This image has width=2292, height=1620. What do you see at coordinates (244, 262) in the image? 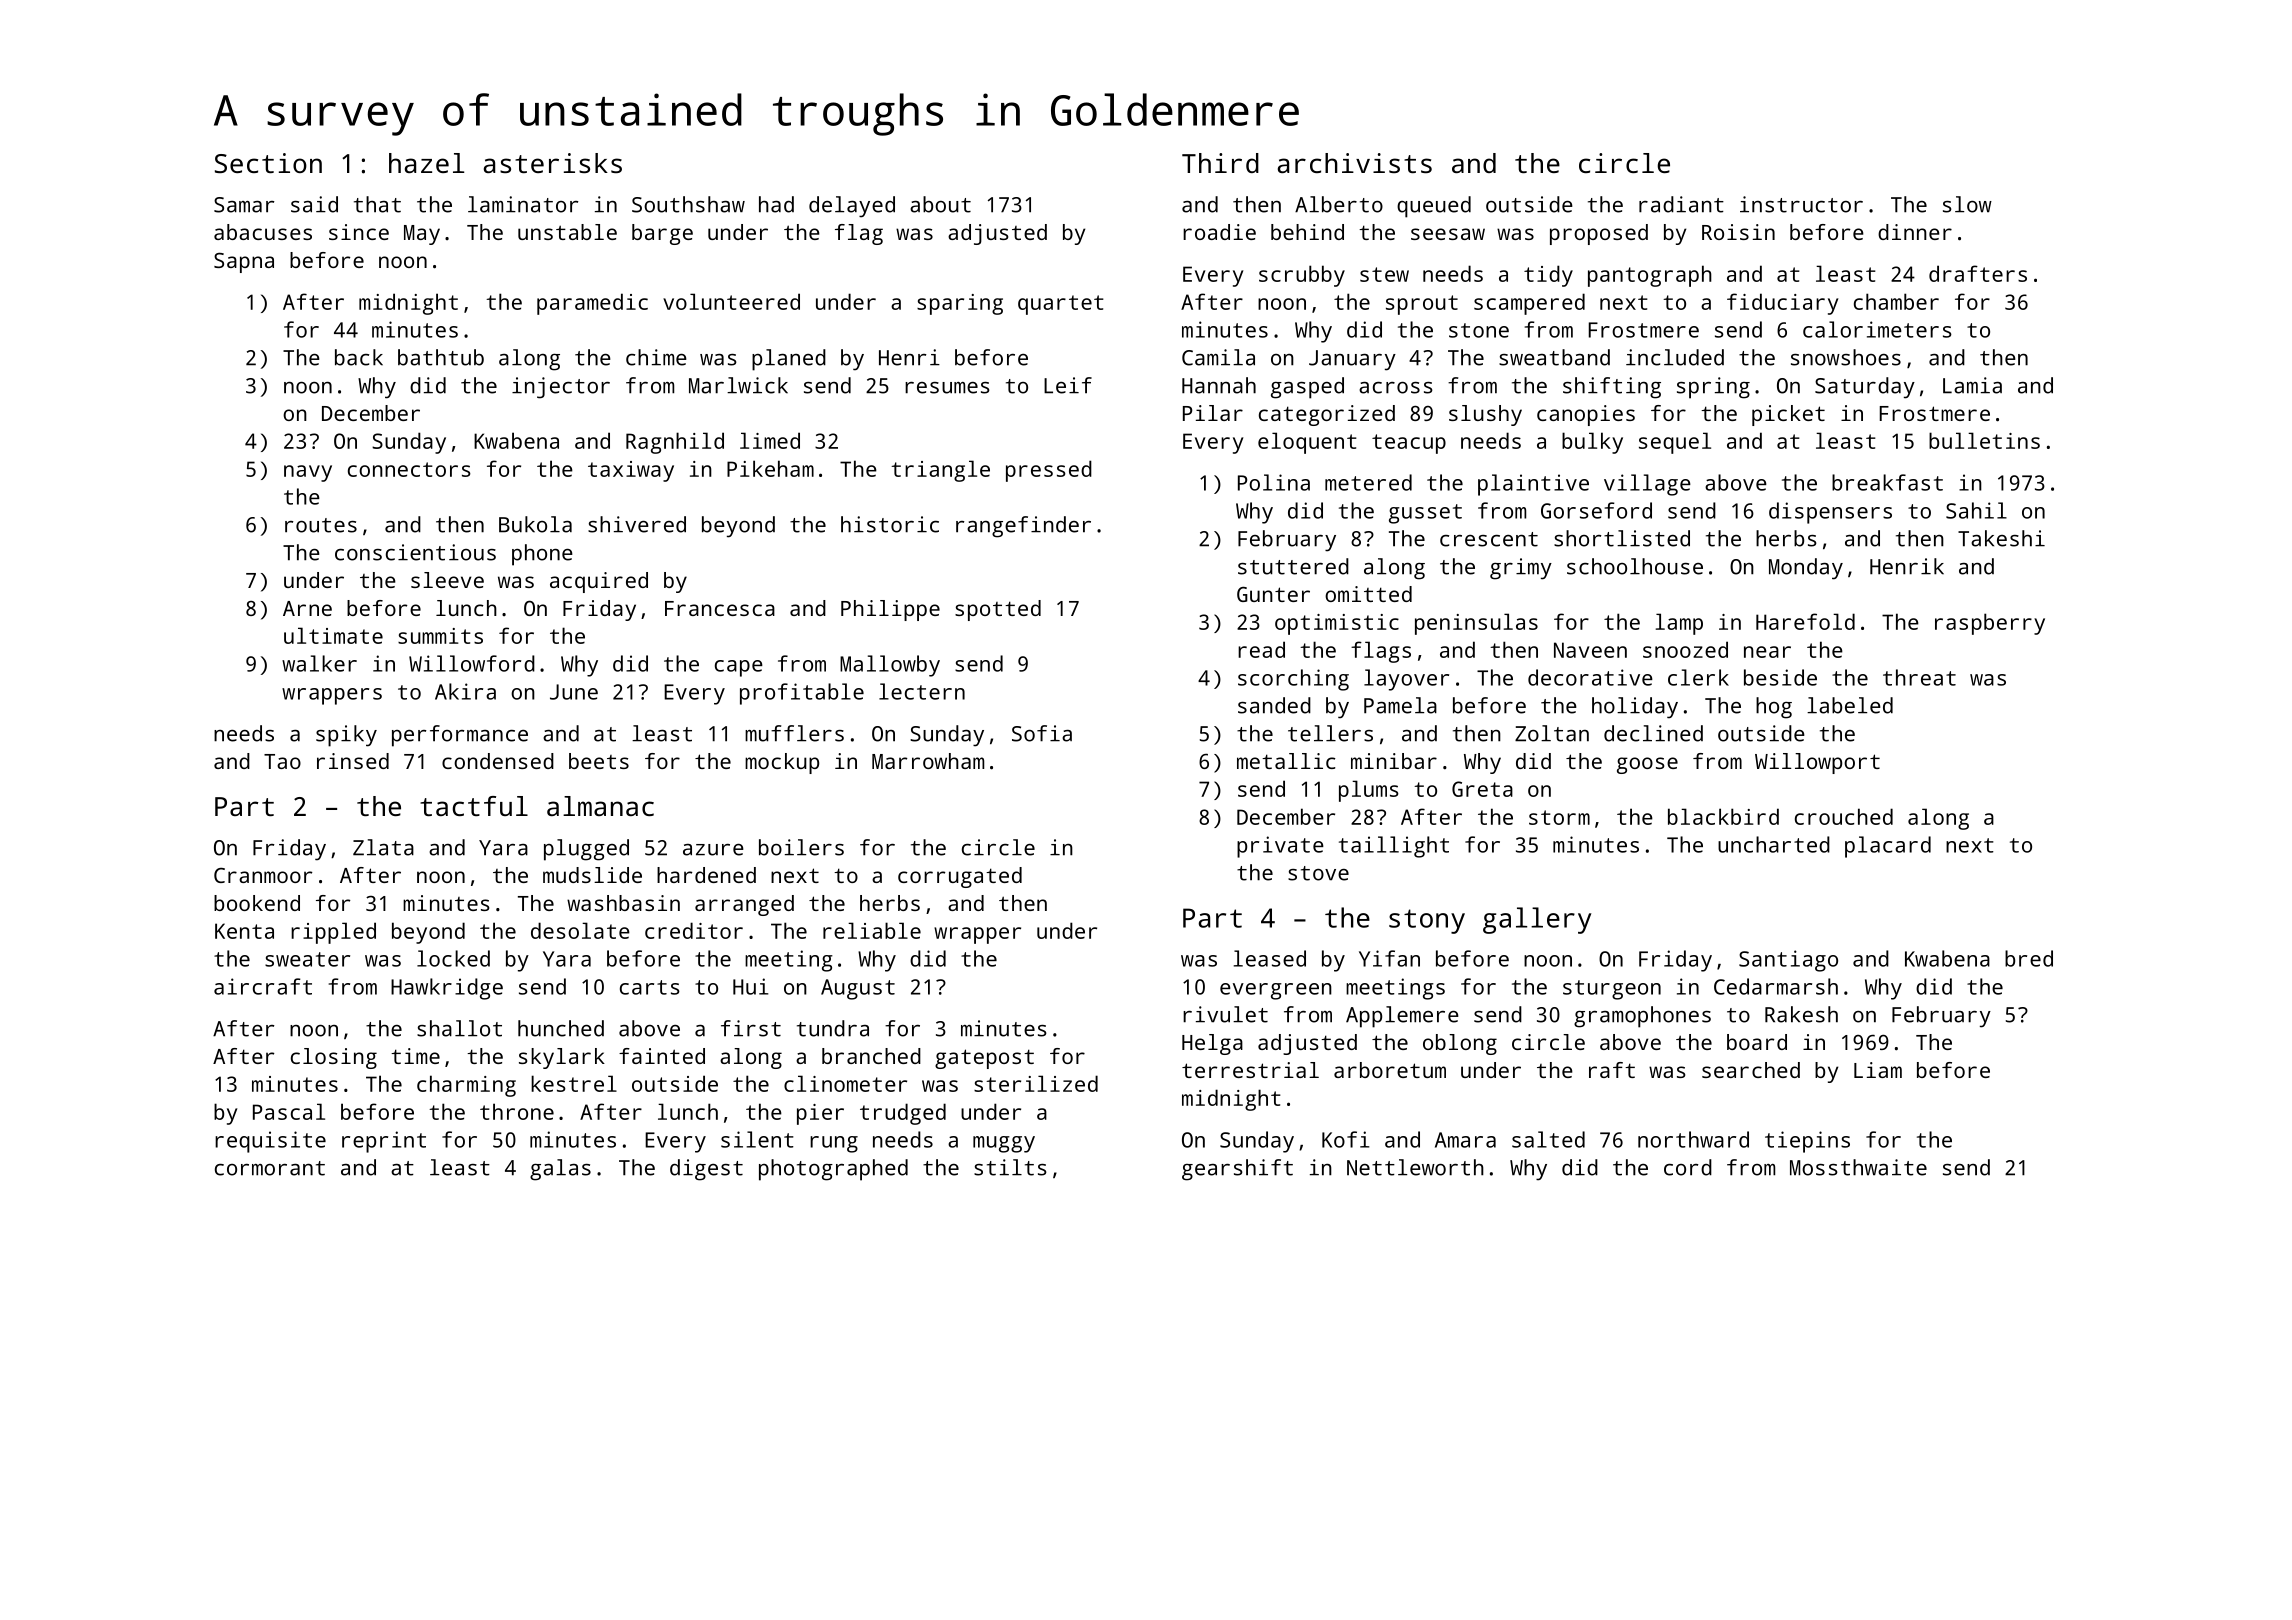
I see `Sapna` at bounding box center [244, 262].
